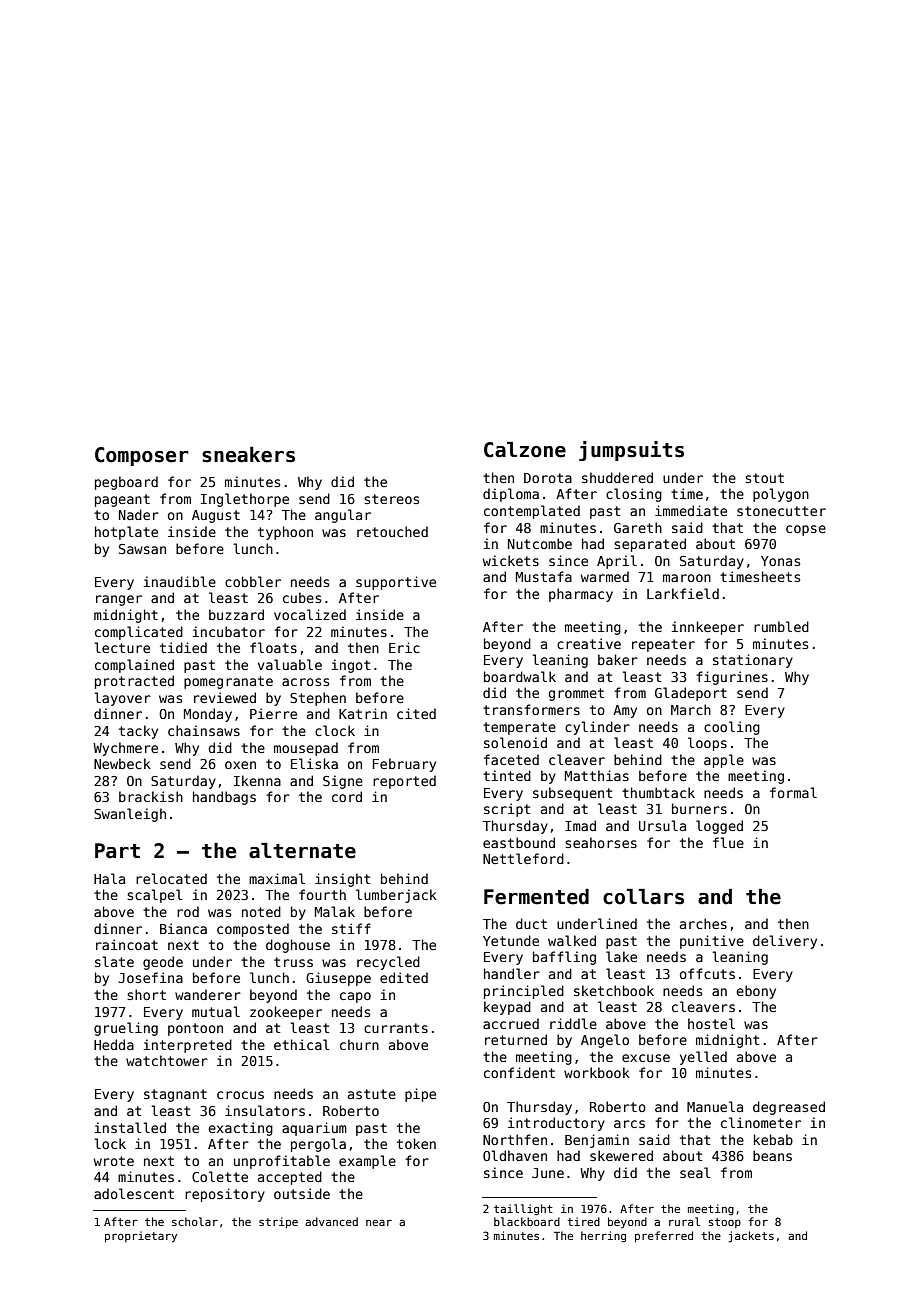 This page has width=924, height=1308. I want to click on Wychmere, so click(125, 749).
